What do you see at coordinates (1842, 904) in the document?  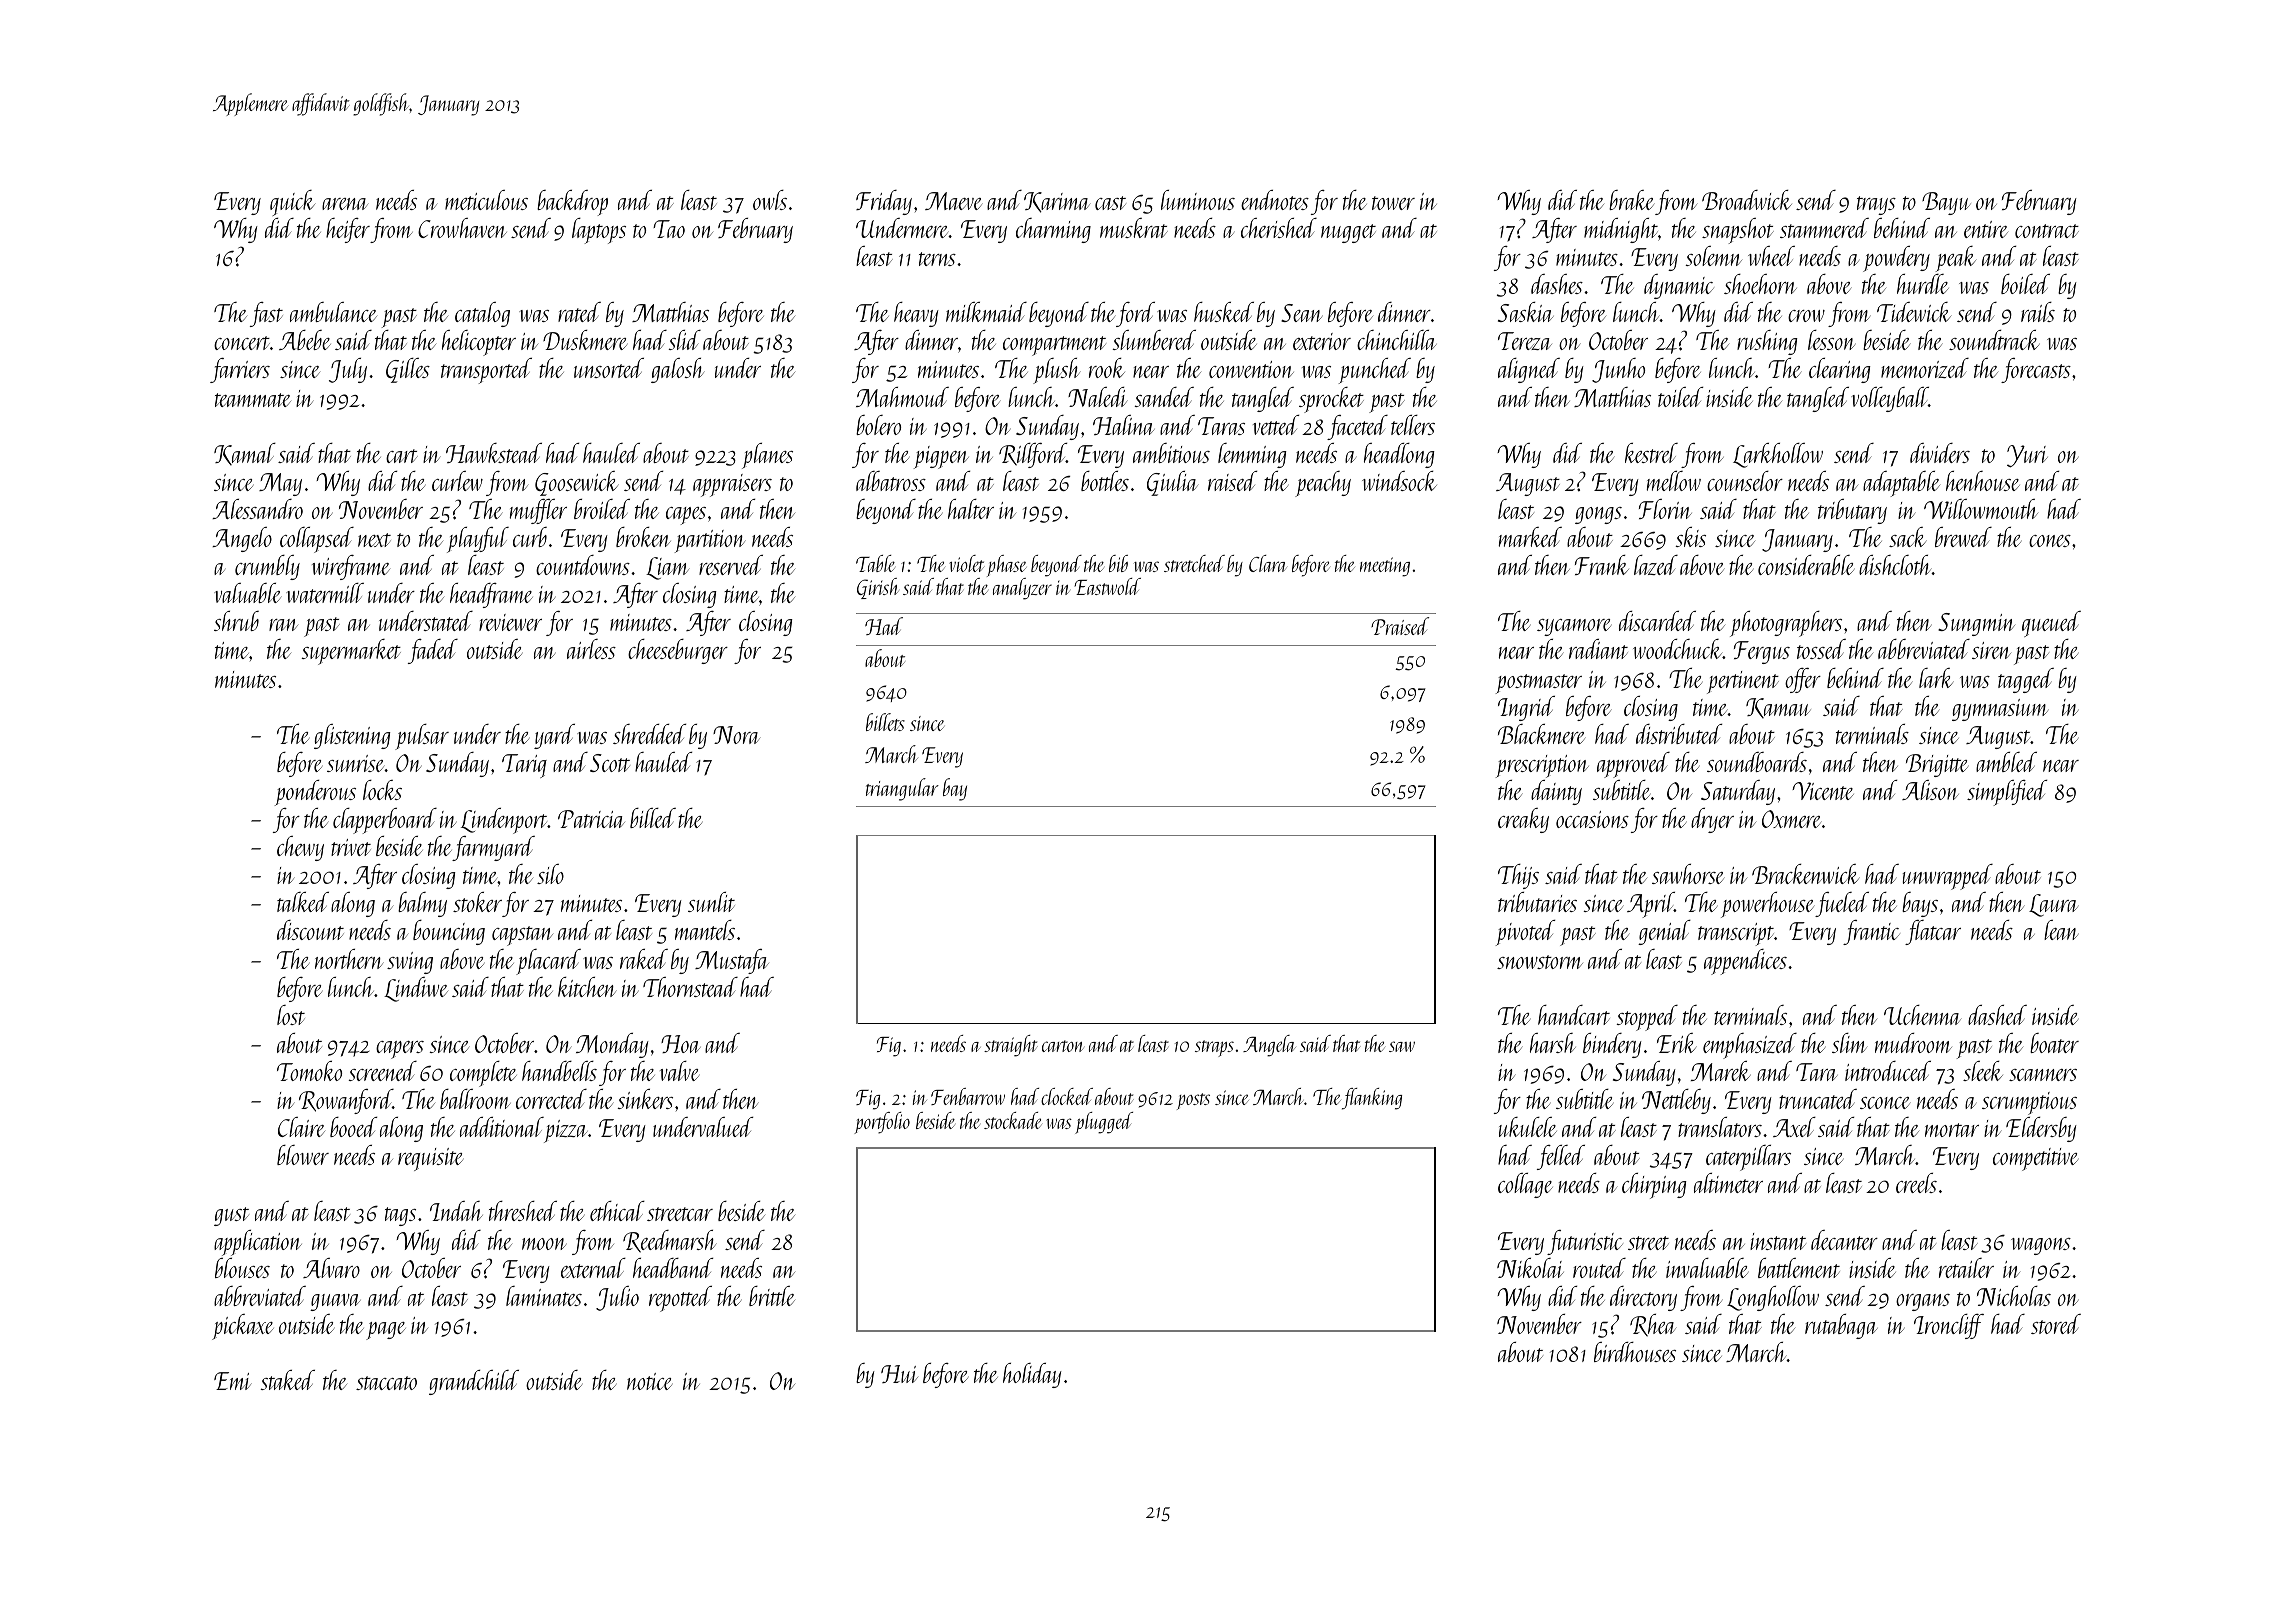 I see `fueled` at bounding box center [1842, 904].
